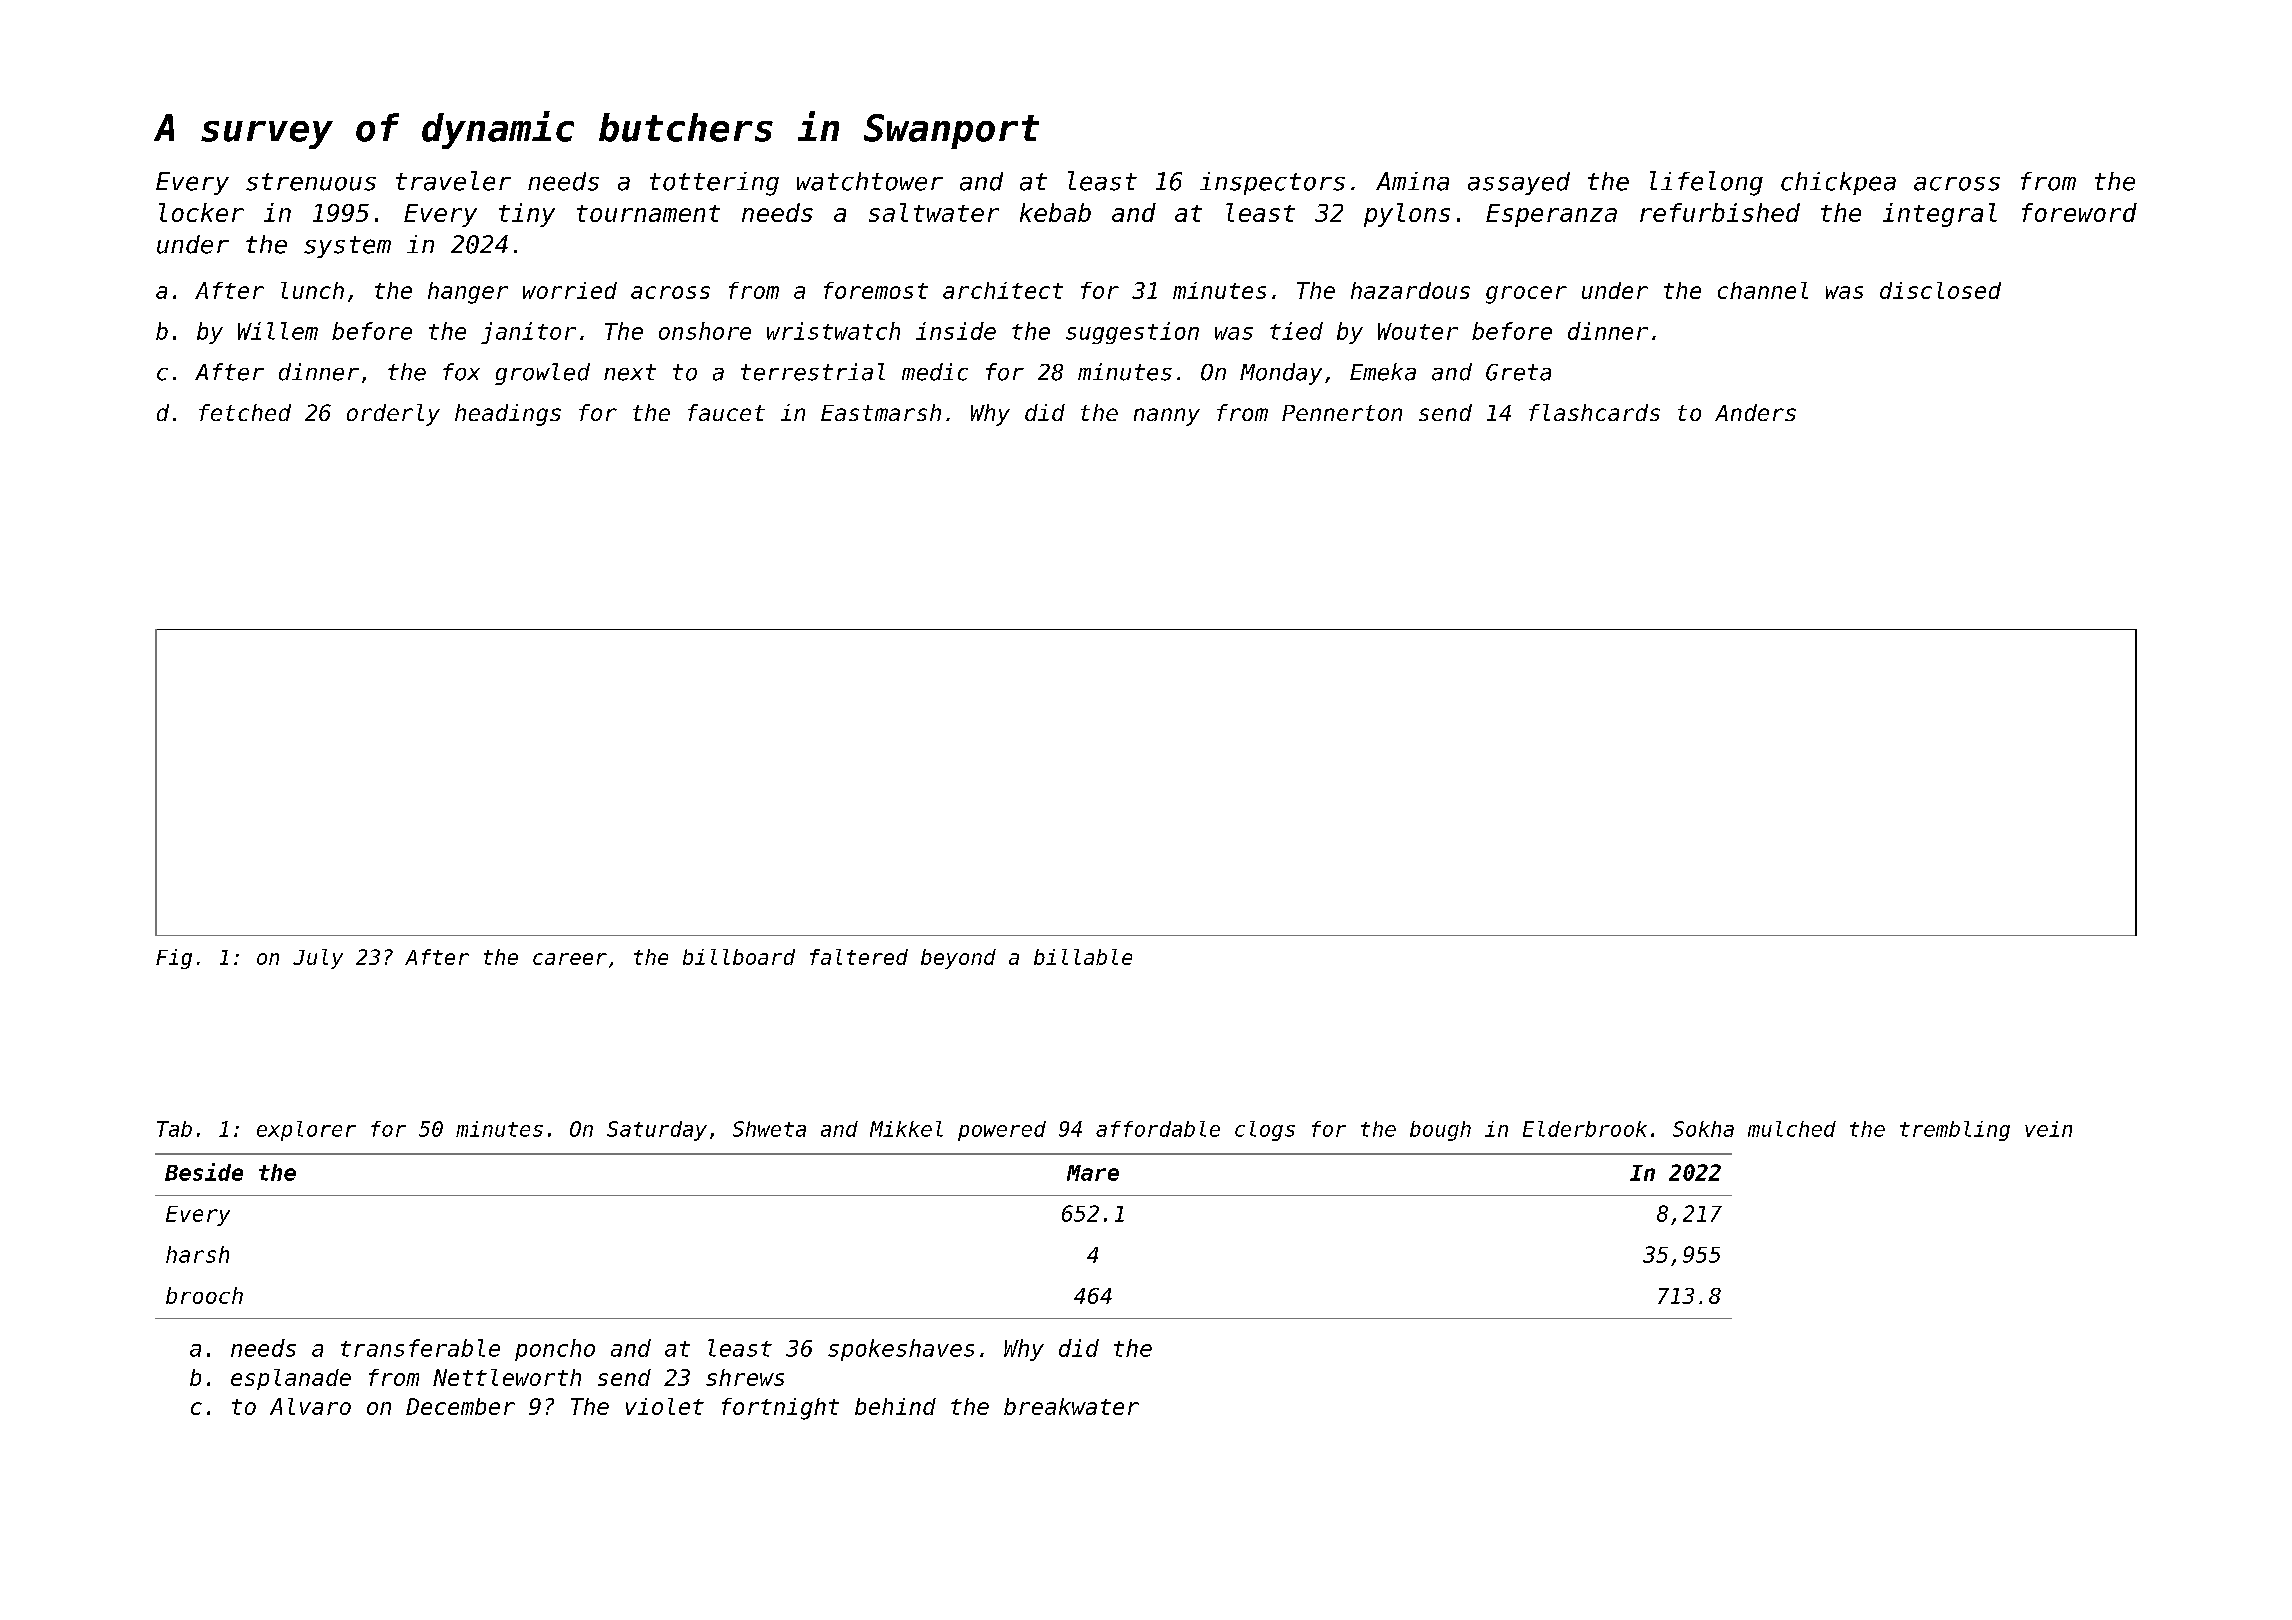 Image resolution: width=2292 pixels, height=1620 pixels. Describe the element at coordinates (528, 333) in the screenshot. I see `janitor` at that location.
